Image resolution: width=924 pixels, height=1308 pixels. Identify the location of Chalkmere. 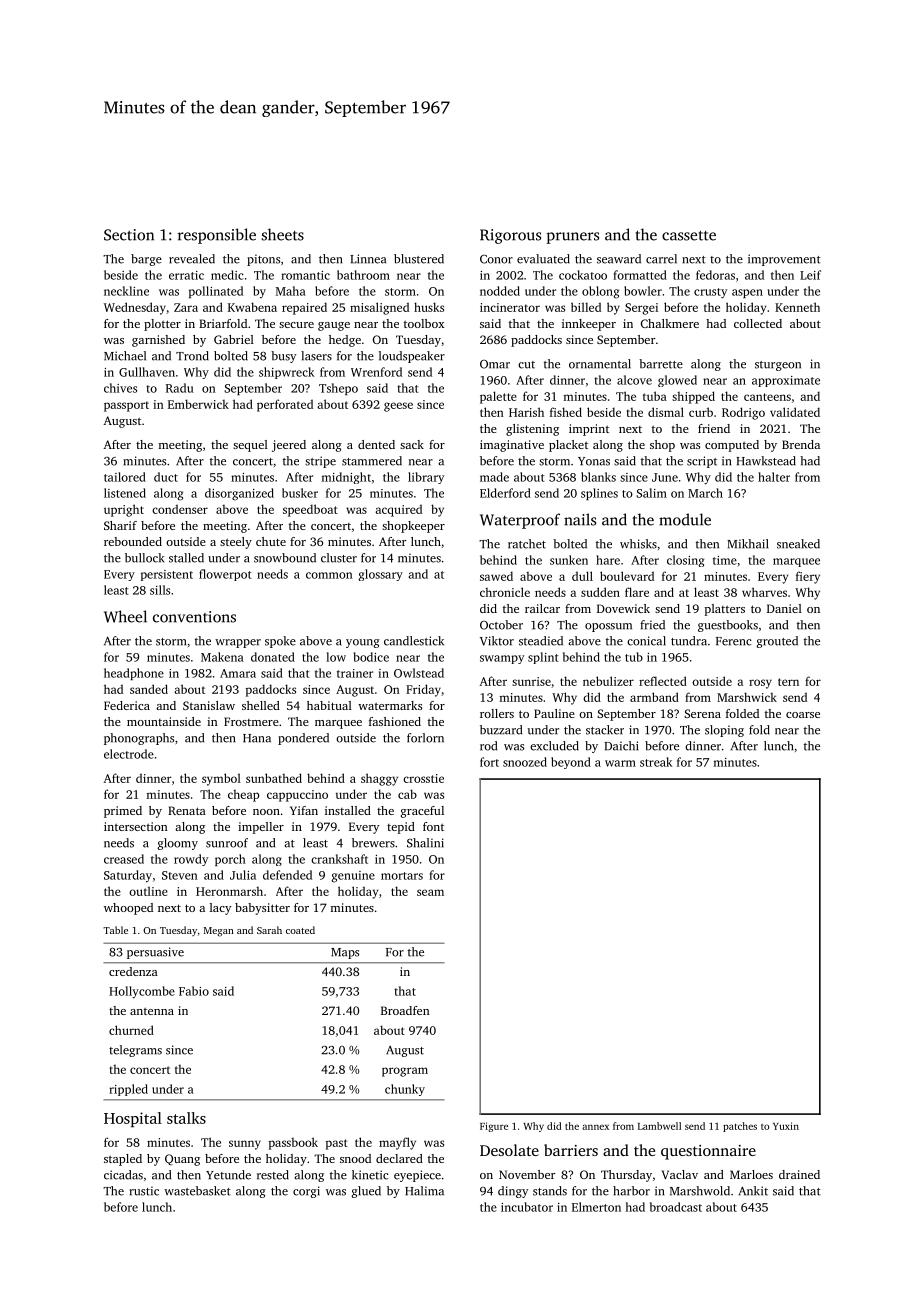
(670, 323).
